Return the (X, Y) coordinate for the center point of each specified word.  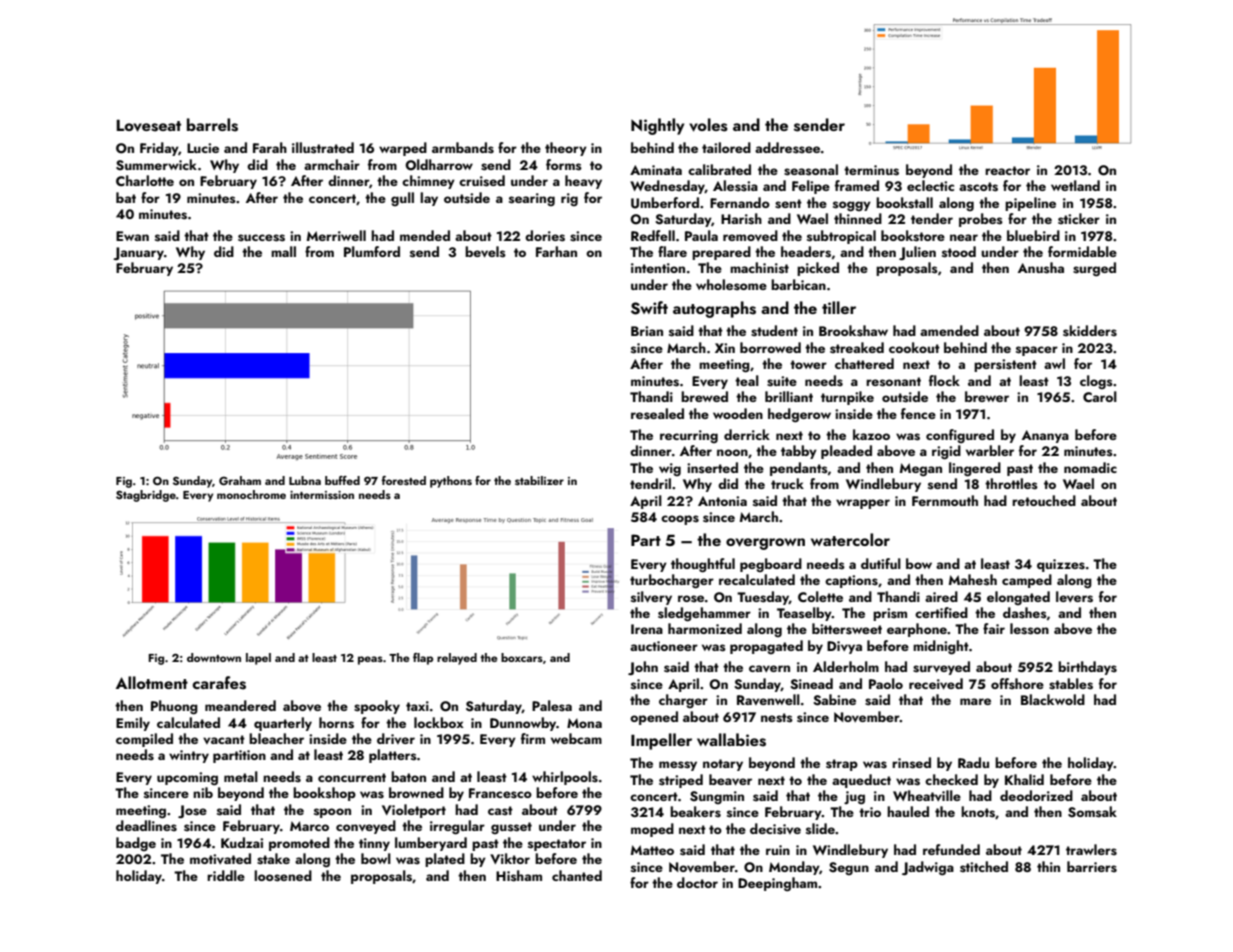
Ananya (1045, 436)
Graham (240, 480)
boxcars (522, 657)
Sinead (811, 684)
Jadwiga (928, 868)
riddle (226, 875)
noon (732, 452)
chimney (428, 182)
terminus (871, 170)
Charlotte (145, 180)
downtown (214, 657)
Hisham (519, 876)
